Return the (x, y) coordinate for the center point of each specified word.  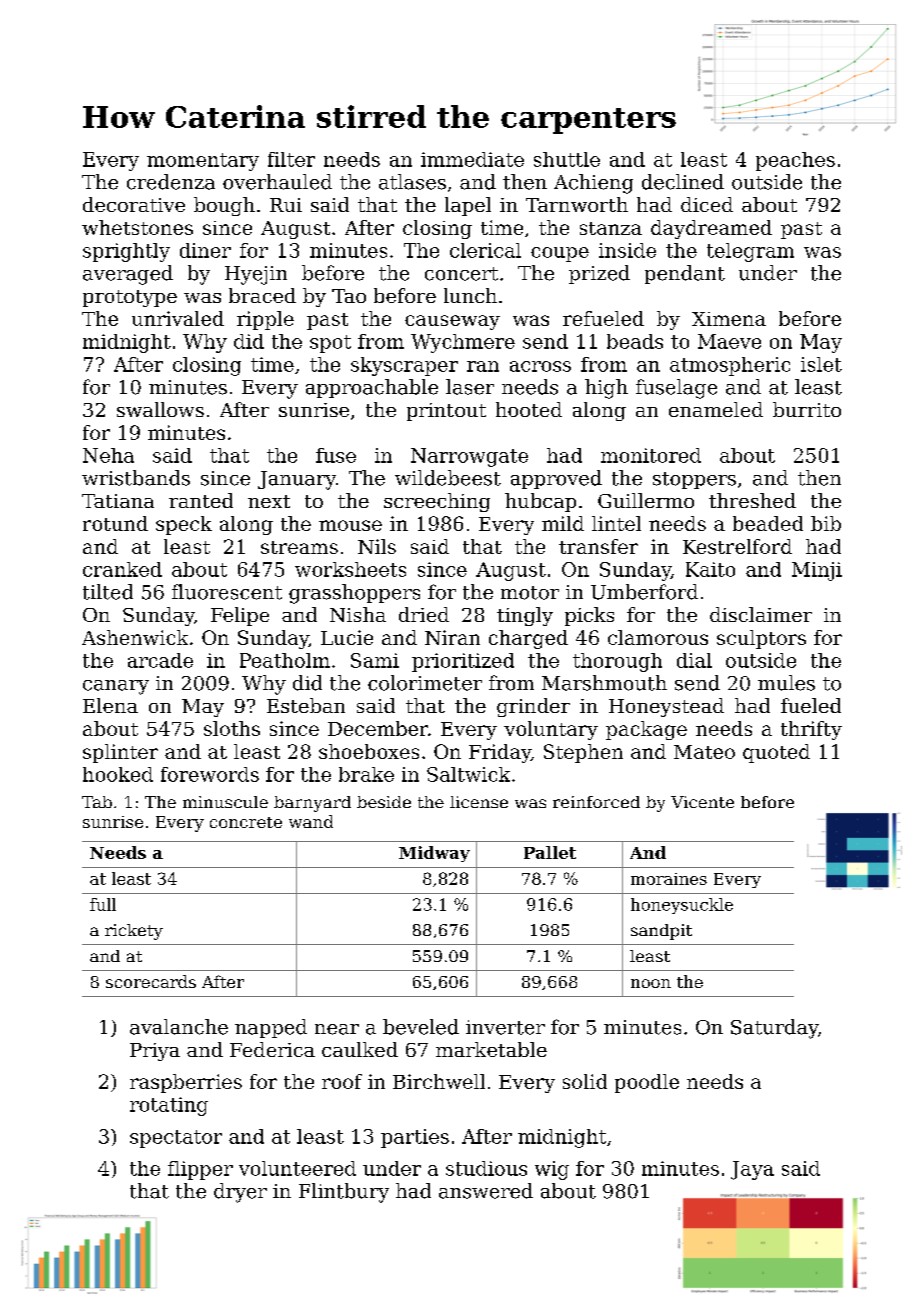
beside (384, 802)
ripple (265, 320)
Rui (286, 205)
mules (786, 683)
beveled (421, 1027)
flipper (200, 1170)
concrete (246, 822)
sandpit (661, 932)
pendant (685, 274)
